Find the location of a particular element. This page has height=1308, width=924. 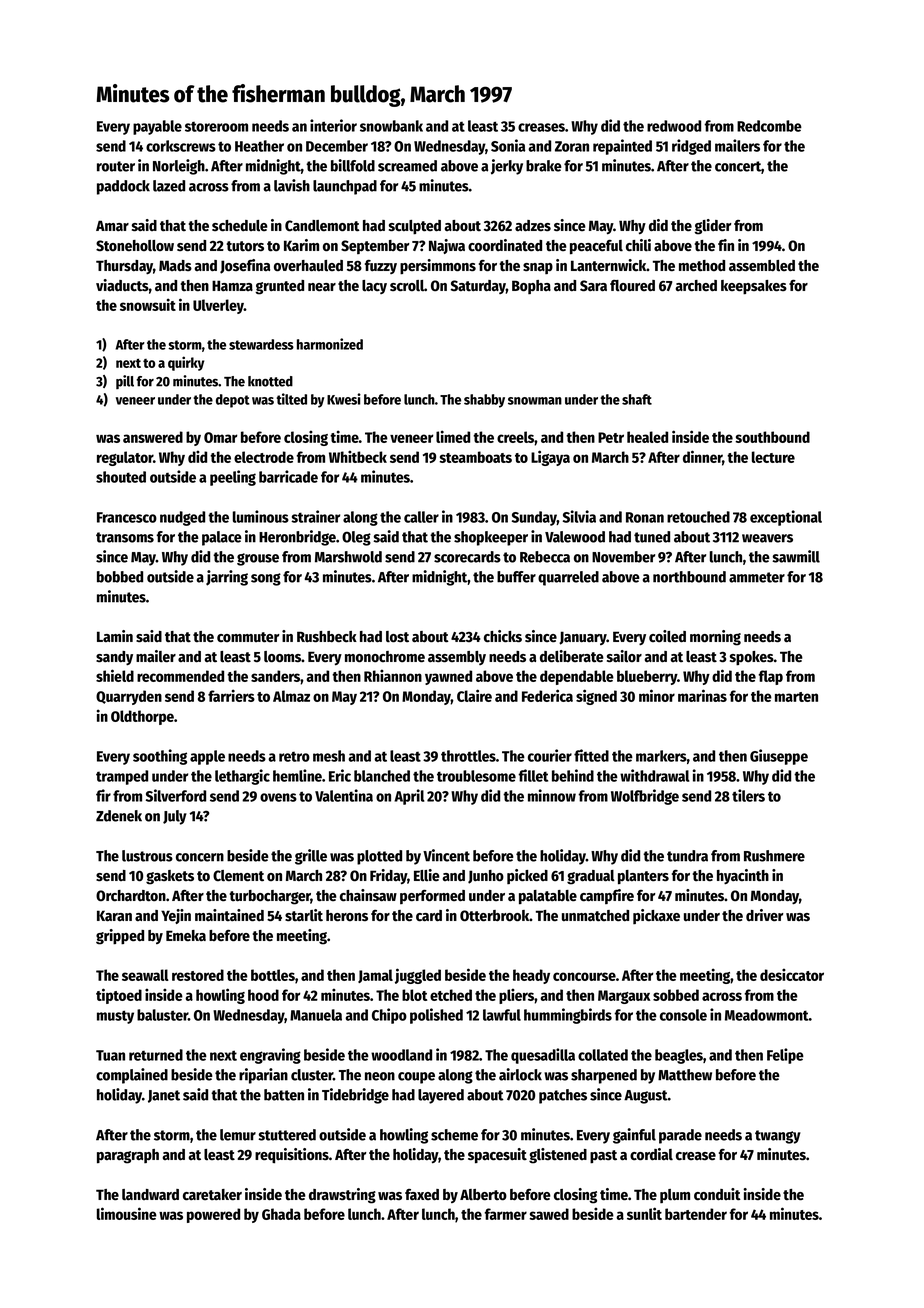

Redcombe is located at coordinates (769, 126).
